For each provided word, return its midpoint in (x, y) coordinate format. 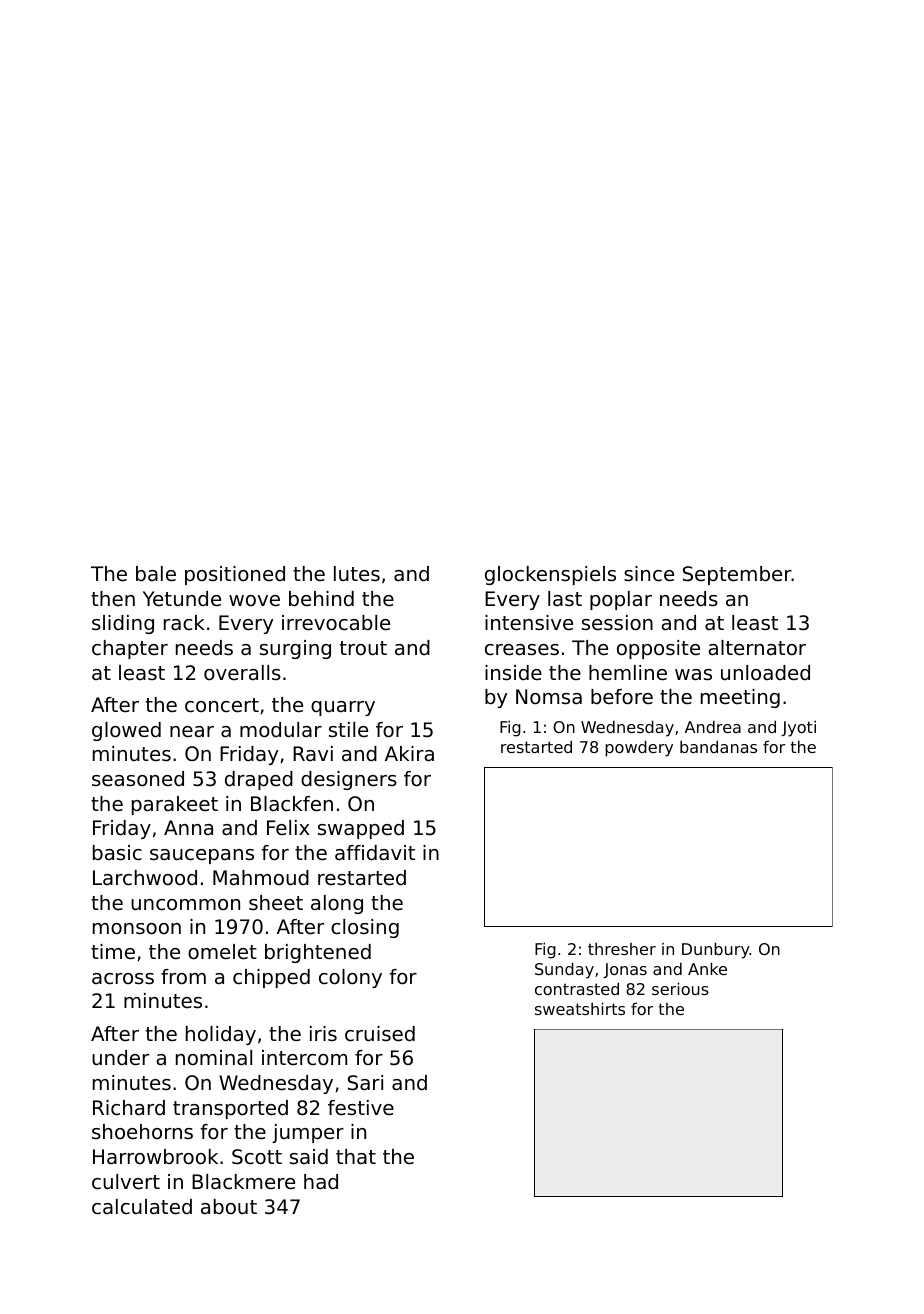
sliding (123, 624)
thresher (622, 949)
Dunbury (716, 950)
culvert (126, 1182)
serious (680, 988)
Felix (288, 827)
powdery (639, 748)
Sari (365, 1083)
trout (363, 648)
